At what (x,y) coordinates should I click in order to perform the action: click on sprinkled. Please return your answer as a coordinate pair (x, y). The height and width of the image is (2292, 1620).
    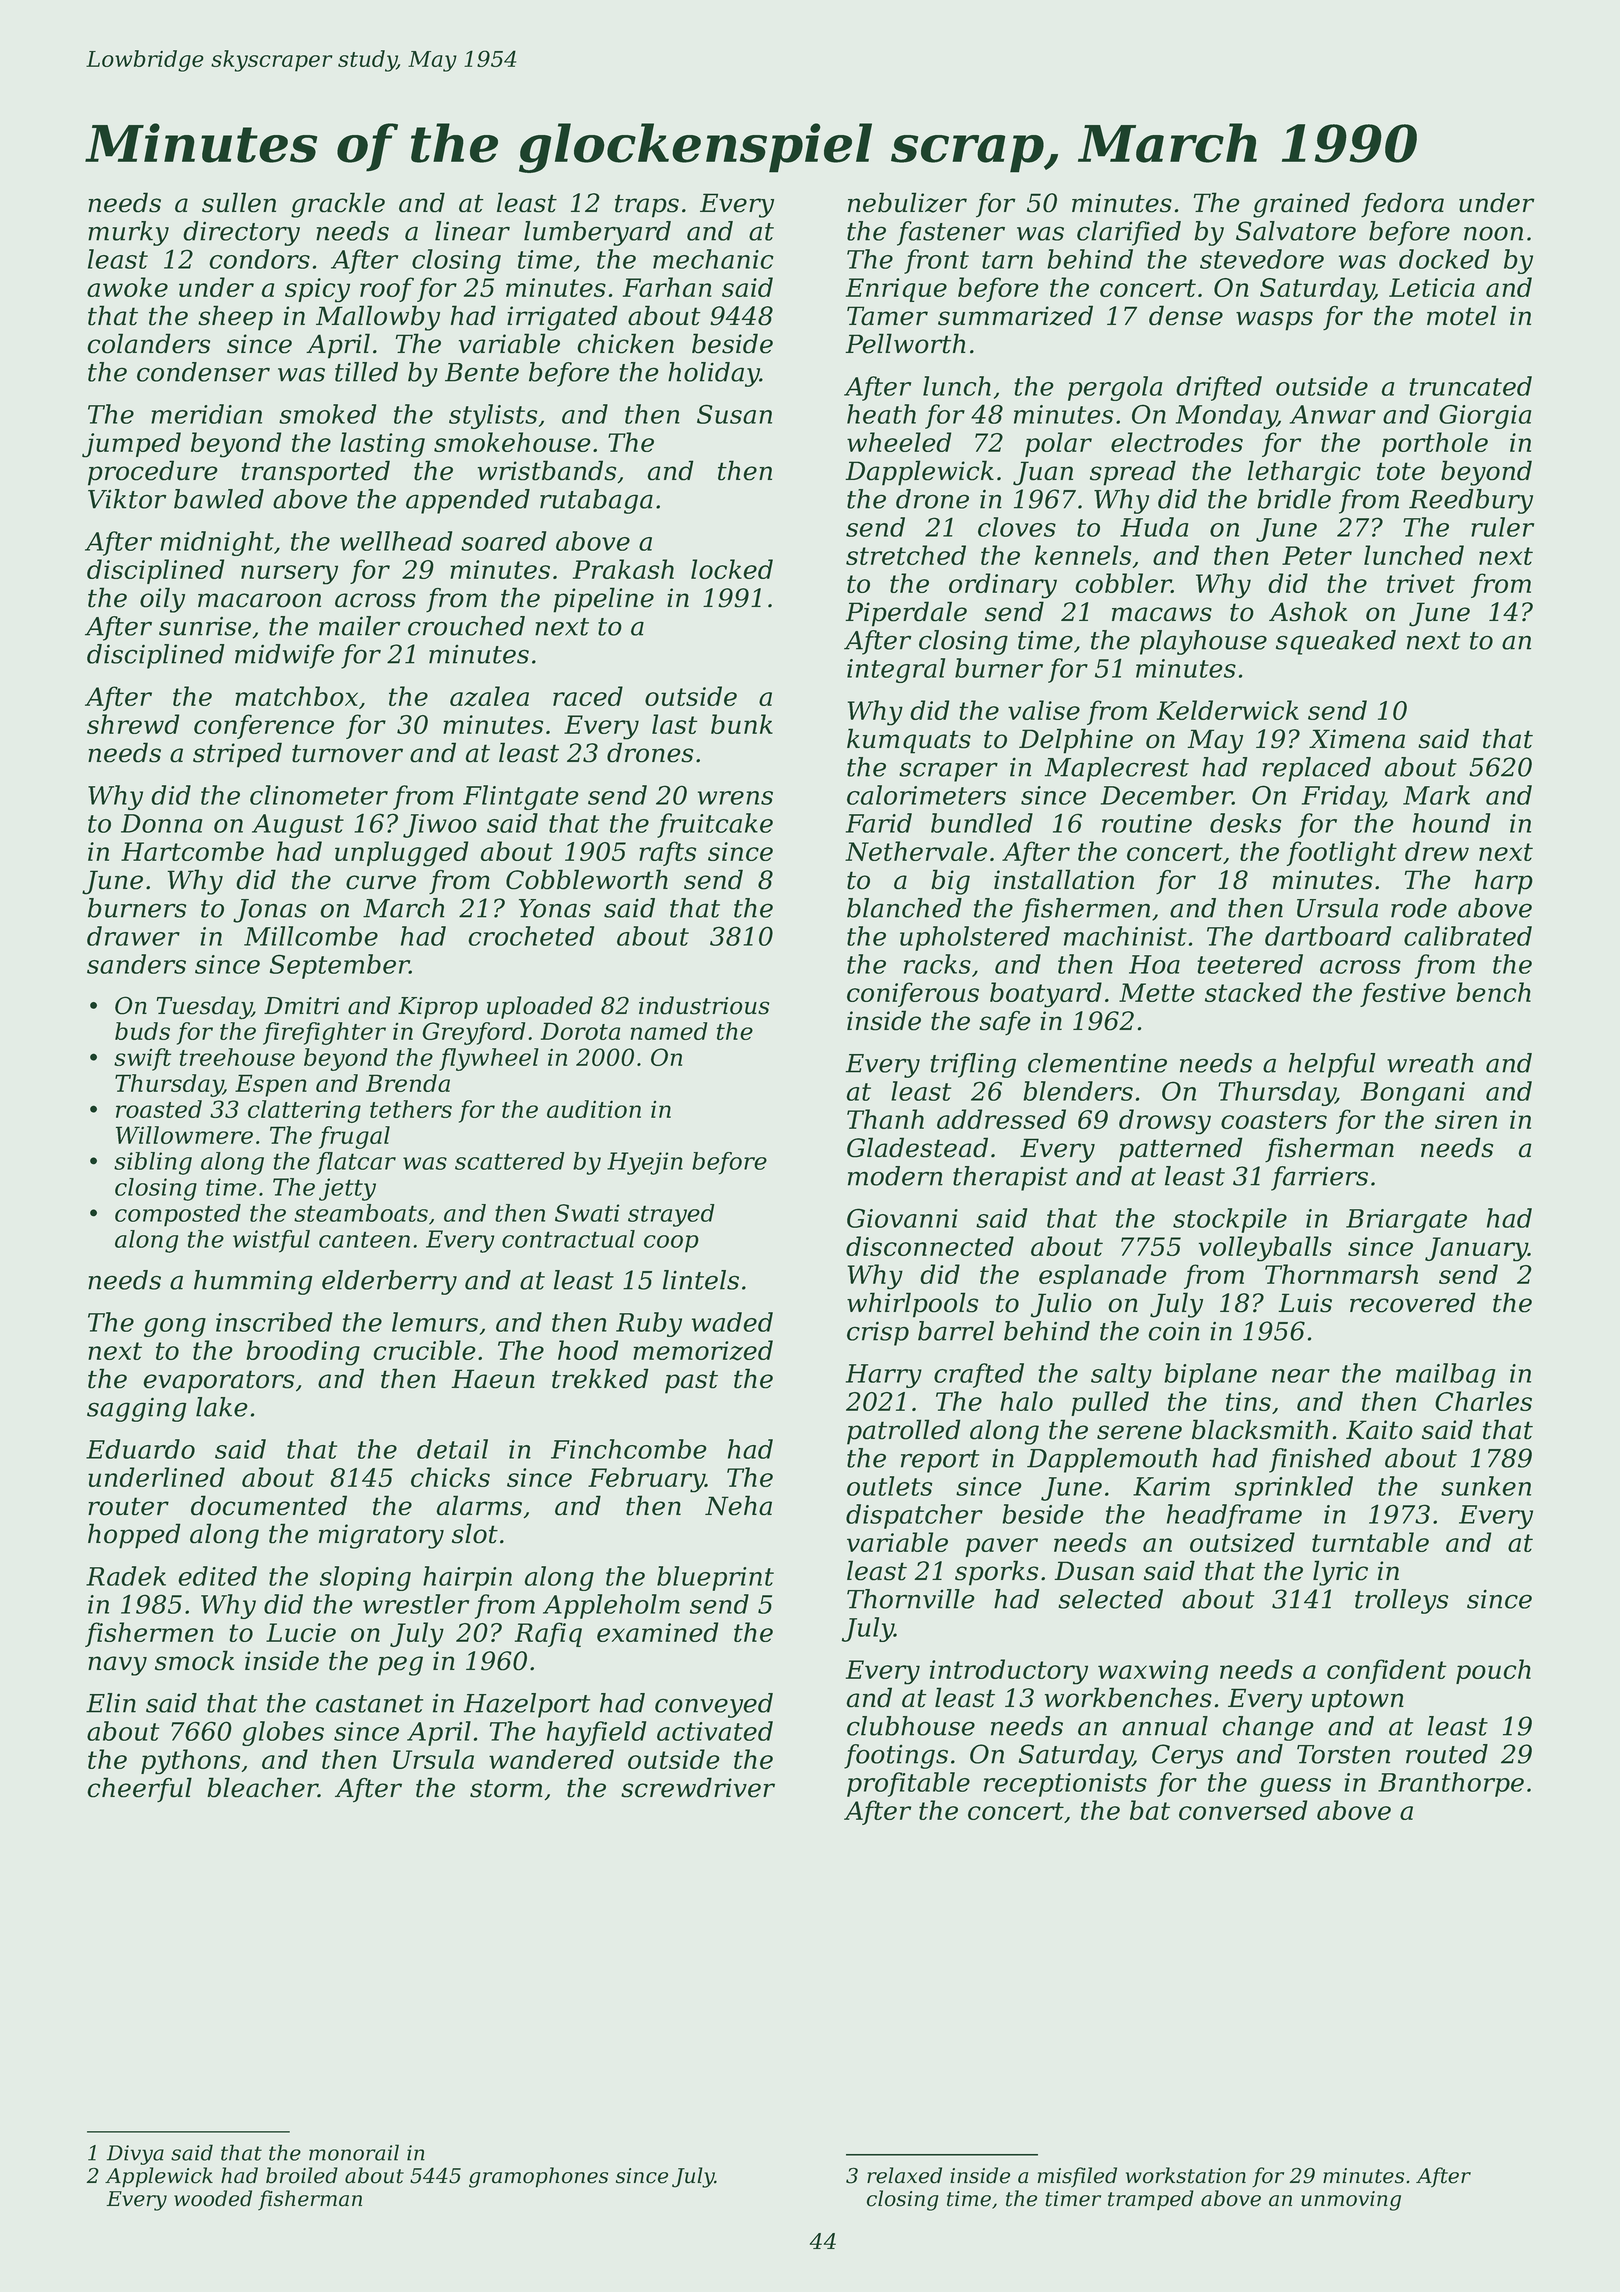
    Looking at the image, I should click on (1294, 1488).
